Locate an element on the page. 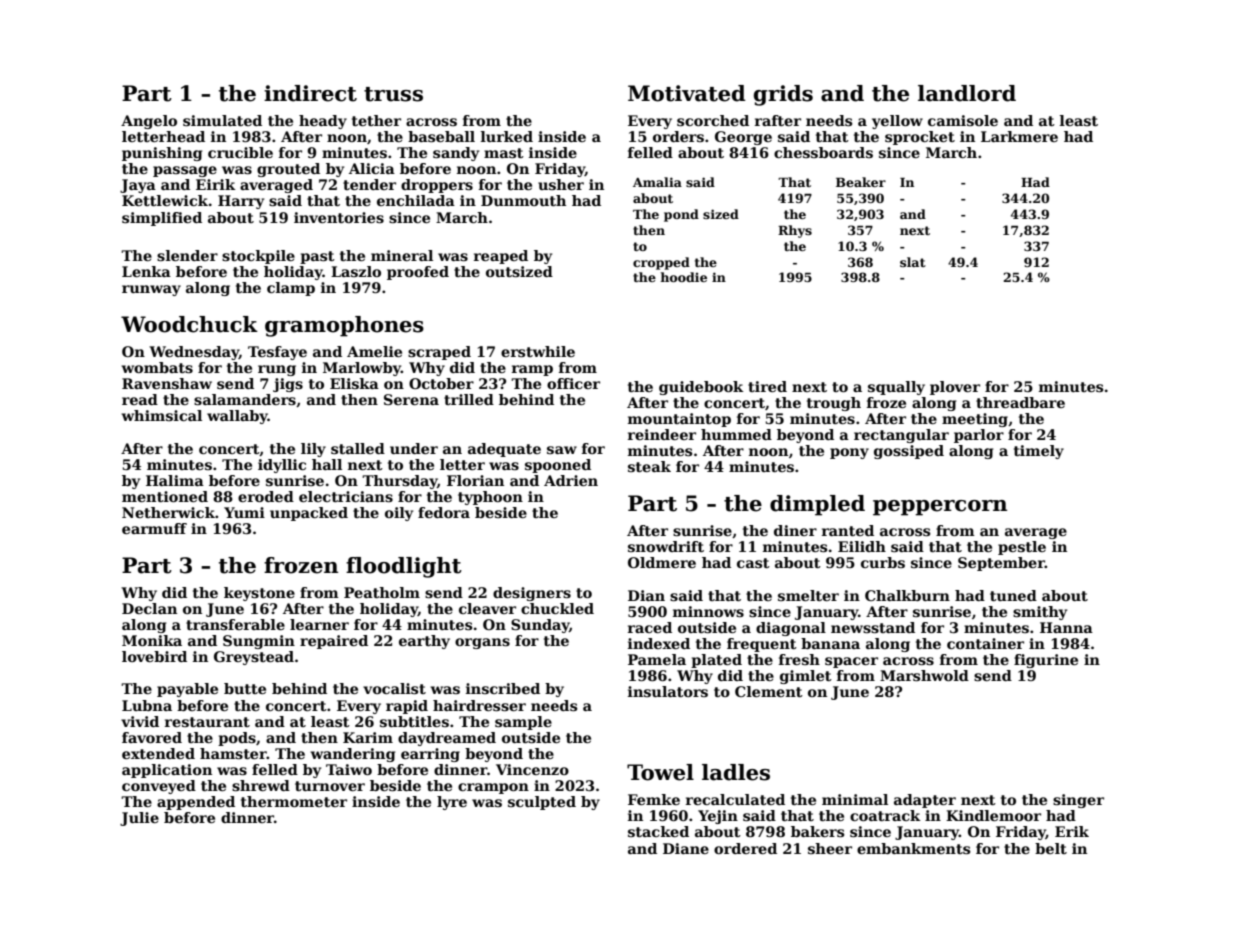  lyre is located at coordinates (452, 803).
